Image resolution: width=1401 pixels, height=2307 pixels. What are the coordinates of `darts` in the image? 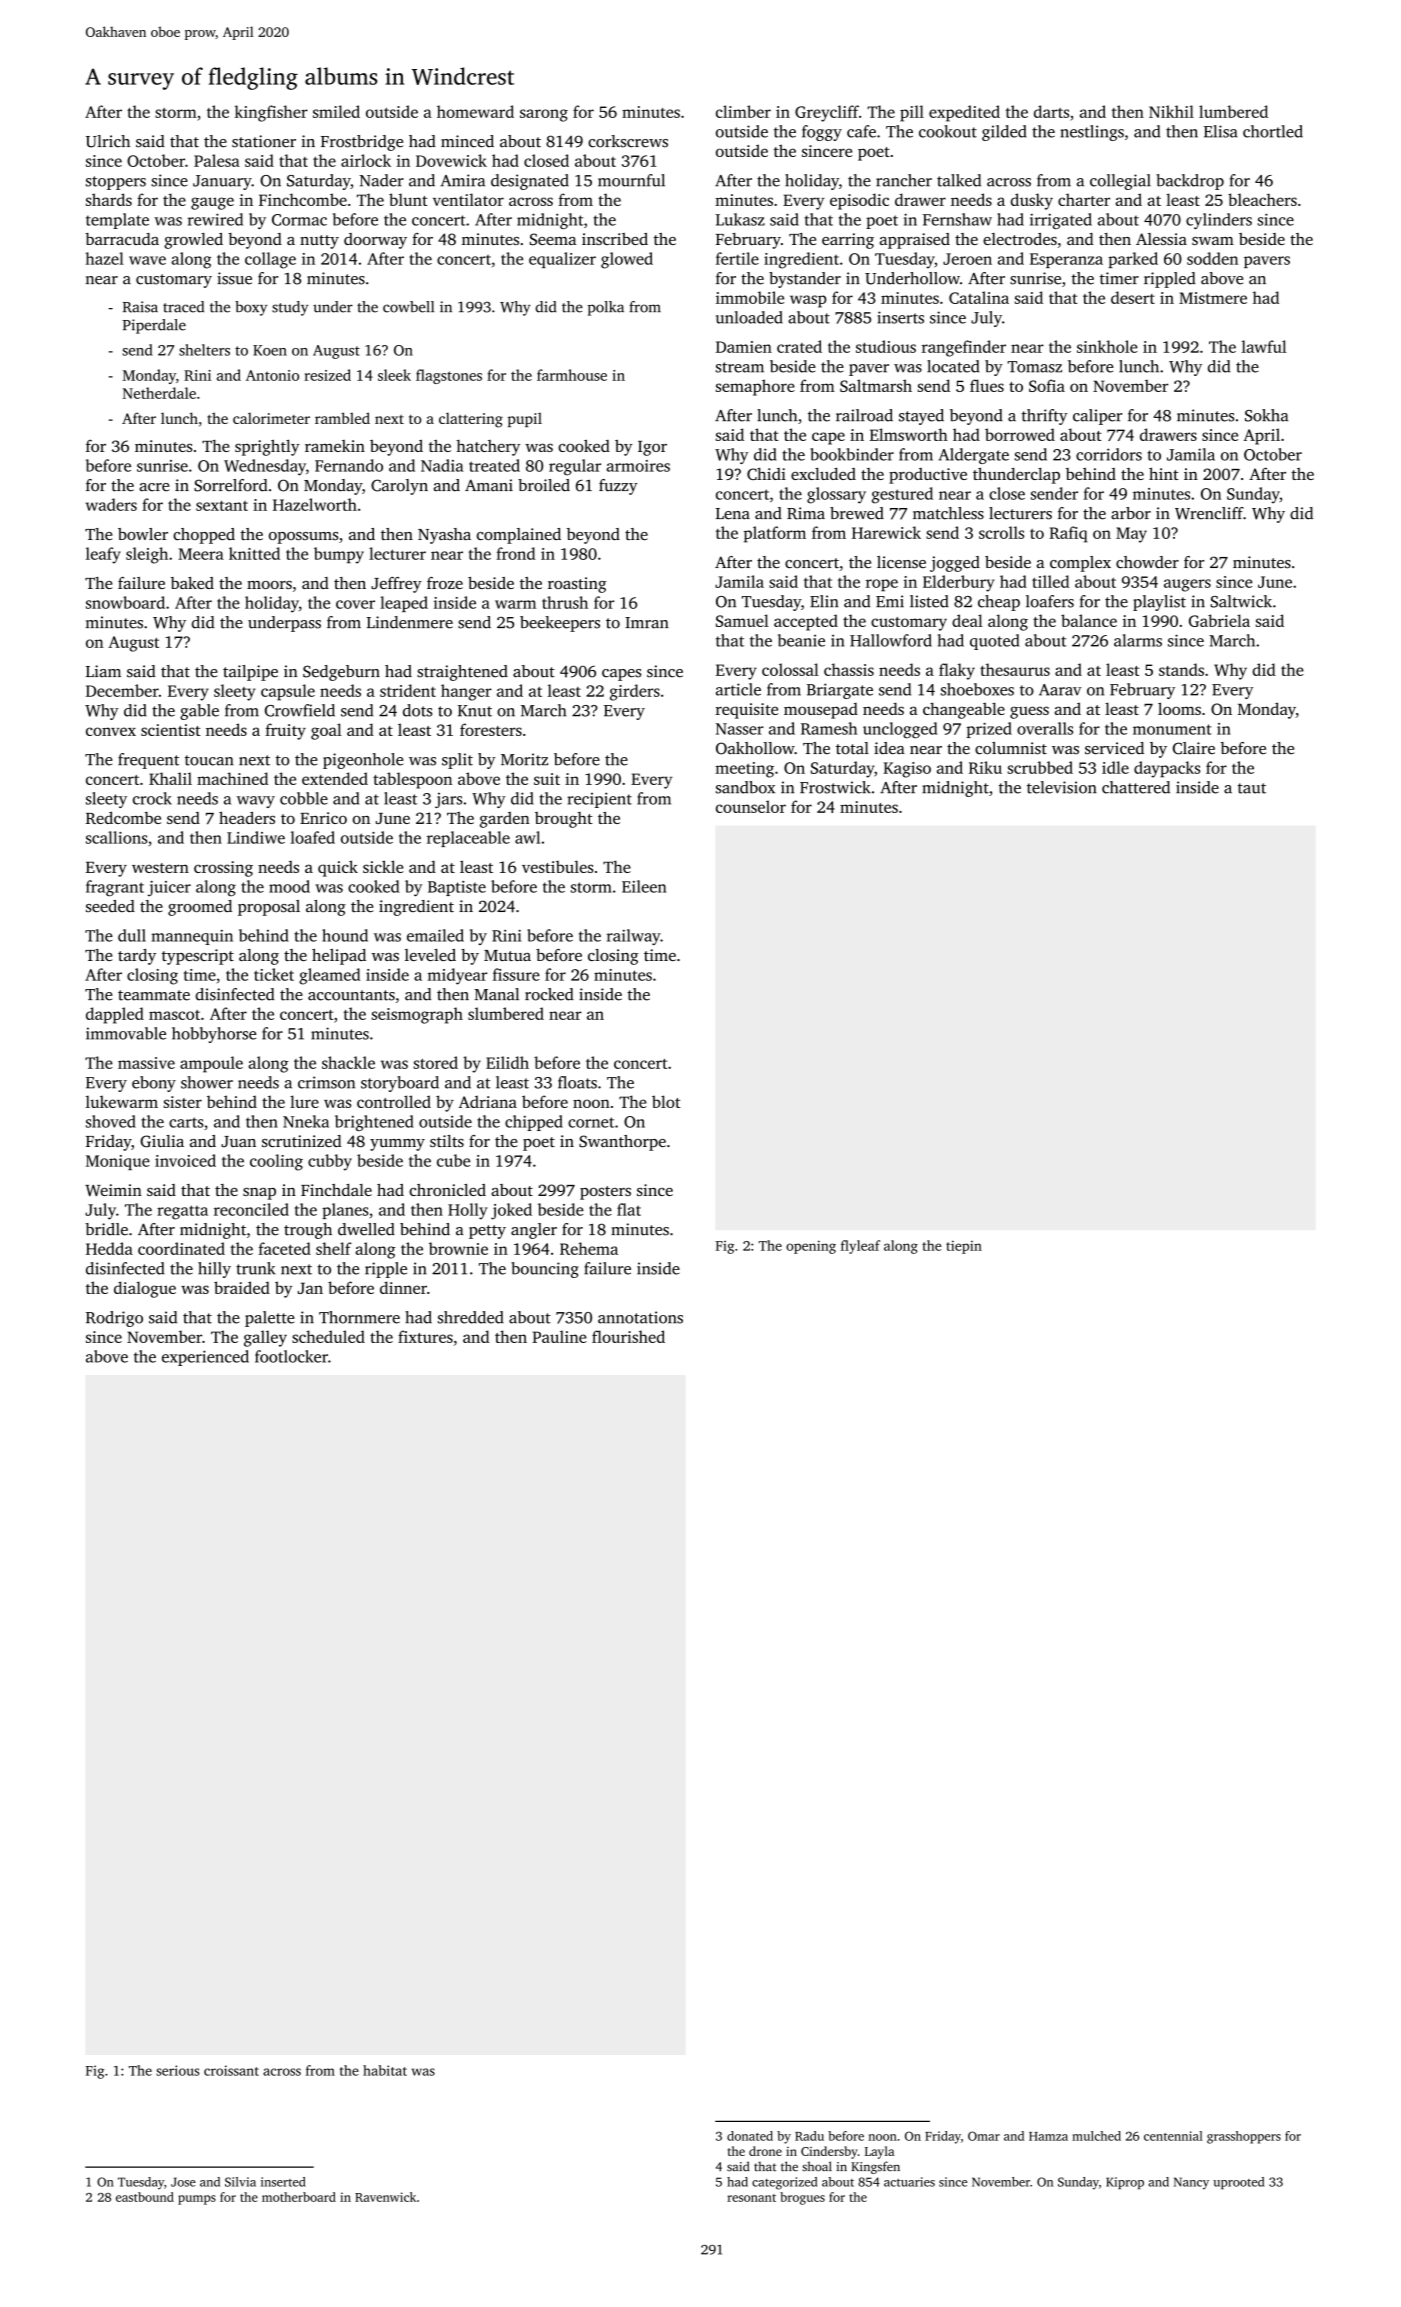 It's located at (1051, 111).
